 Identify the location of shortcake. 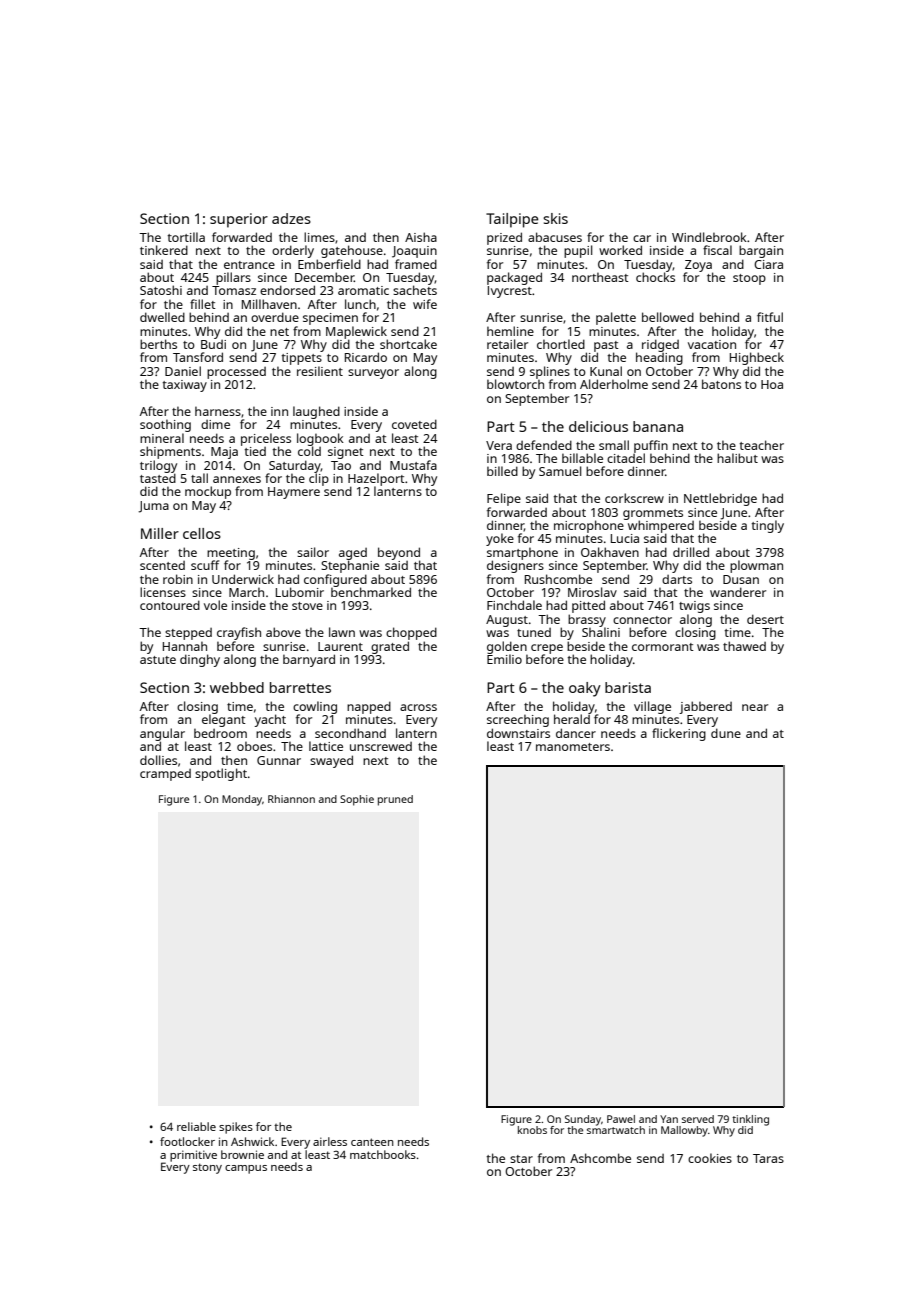
(408, 344).
